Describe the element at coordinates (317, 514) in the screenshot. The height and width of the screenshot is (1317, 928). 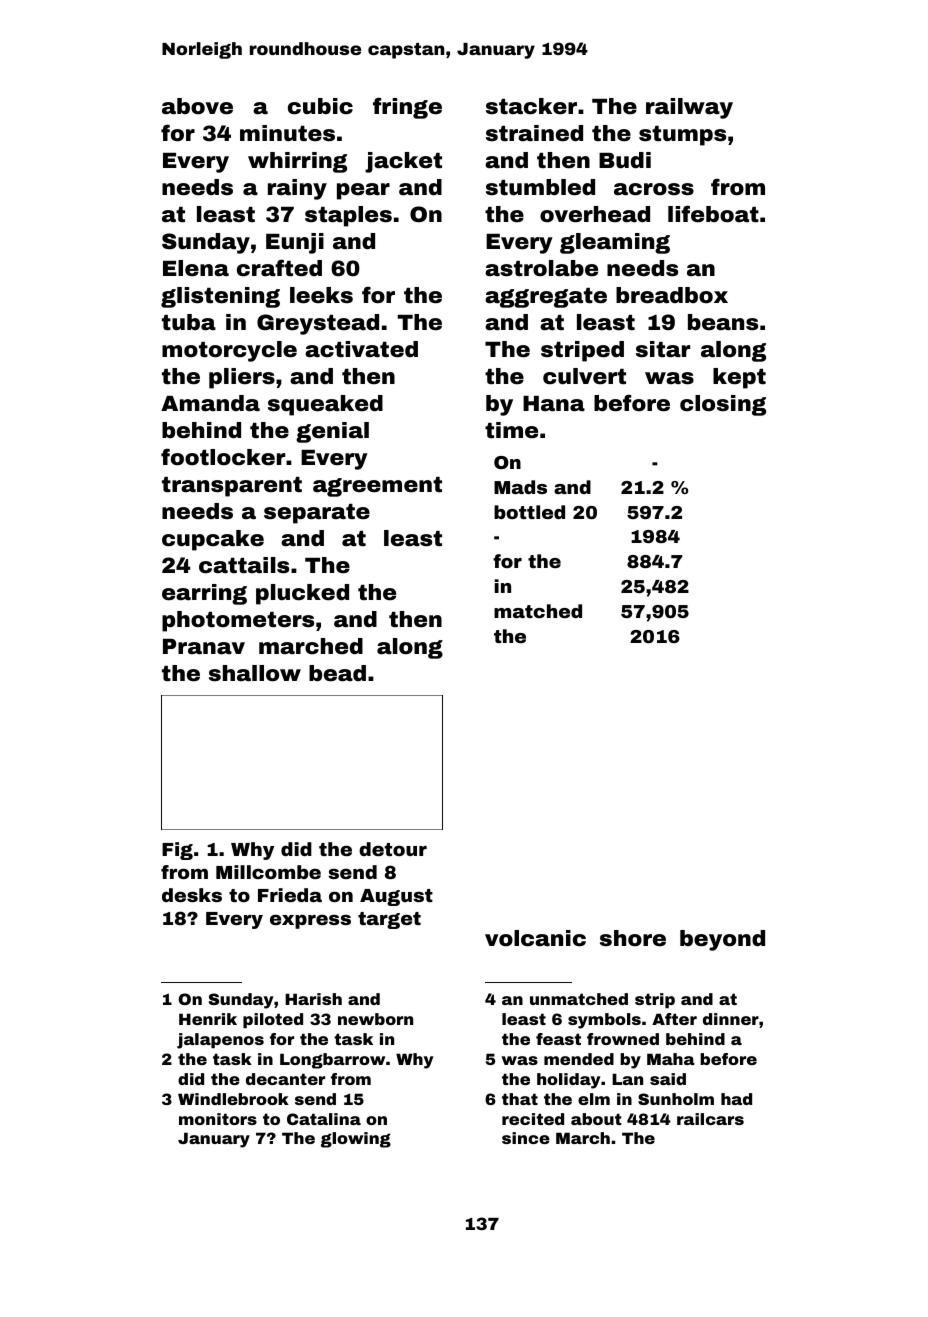
I see `separate` at that location.
